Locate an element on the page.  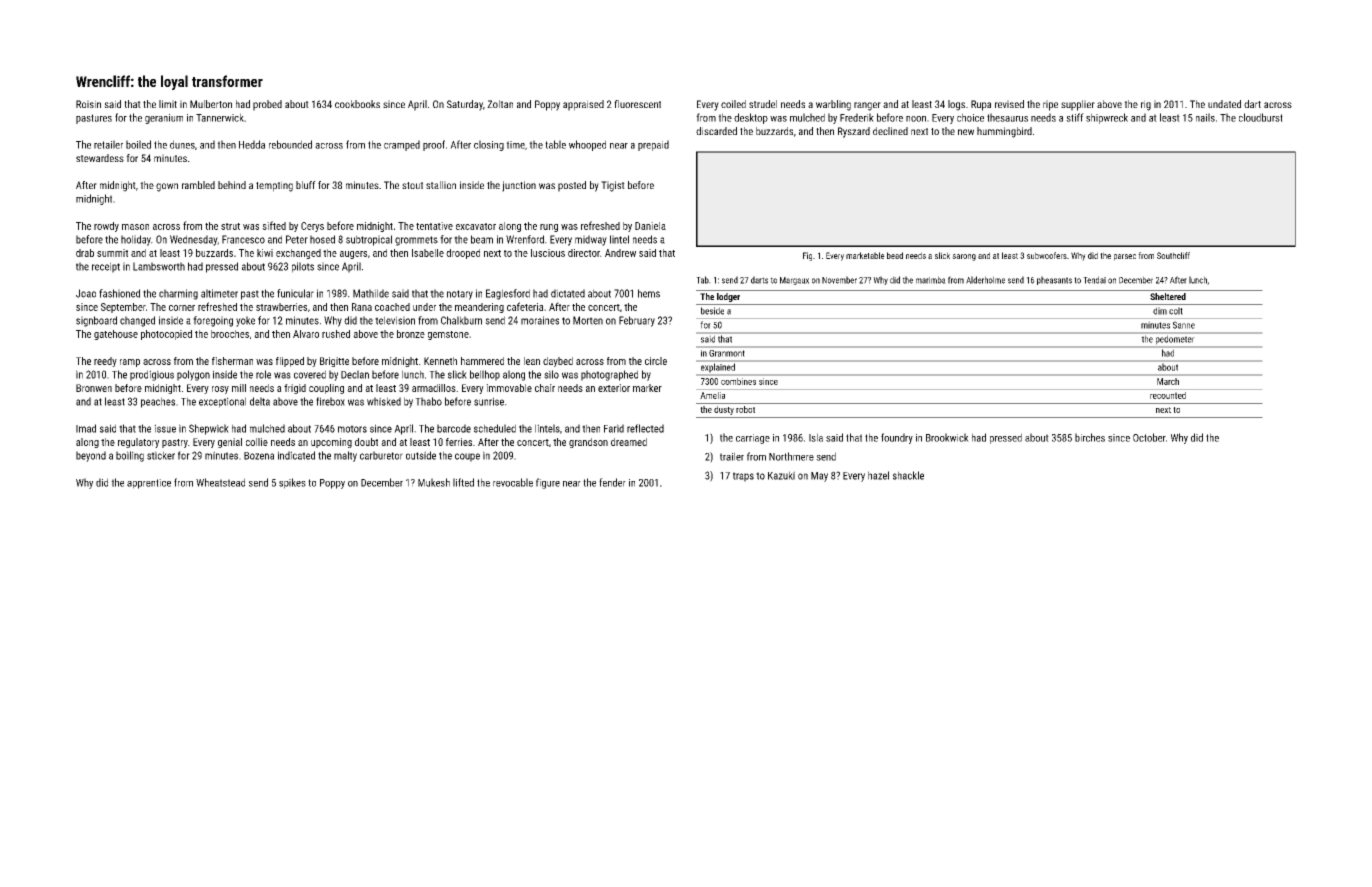
upcoming is located at coordinates (331, 443).
